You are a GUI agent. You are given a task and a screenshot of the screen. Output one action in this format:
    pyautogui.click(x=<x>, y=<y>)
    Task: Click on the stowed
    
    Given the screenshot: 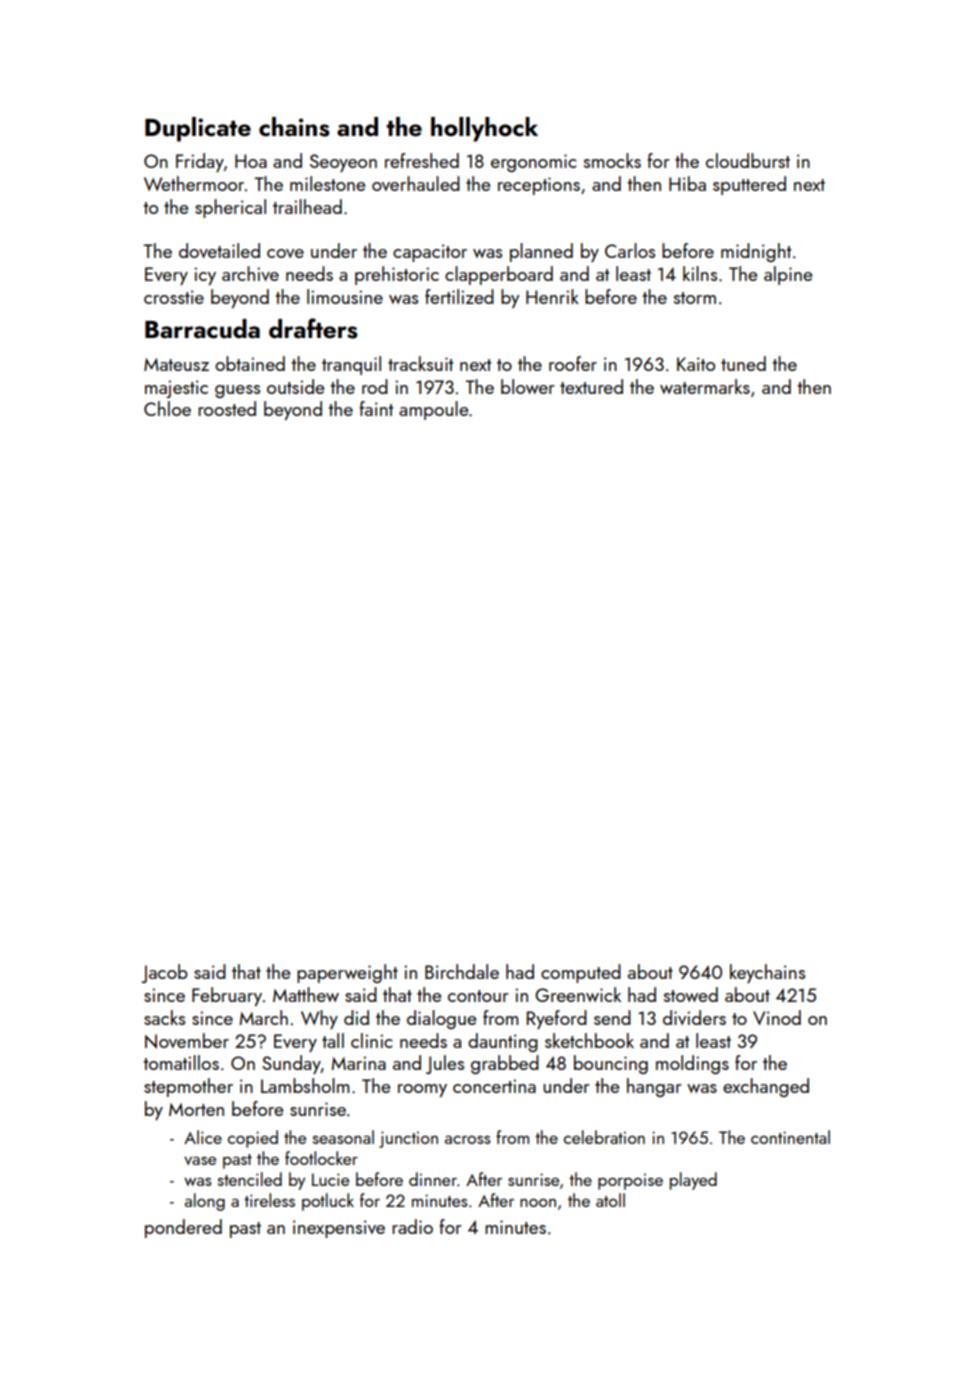 What is the action you would take?
    pyautogui.click(x=691, y=994)
